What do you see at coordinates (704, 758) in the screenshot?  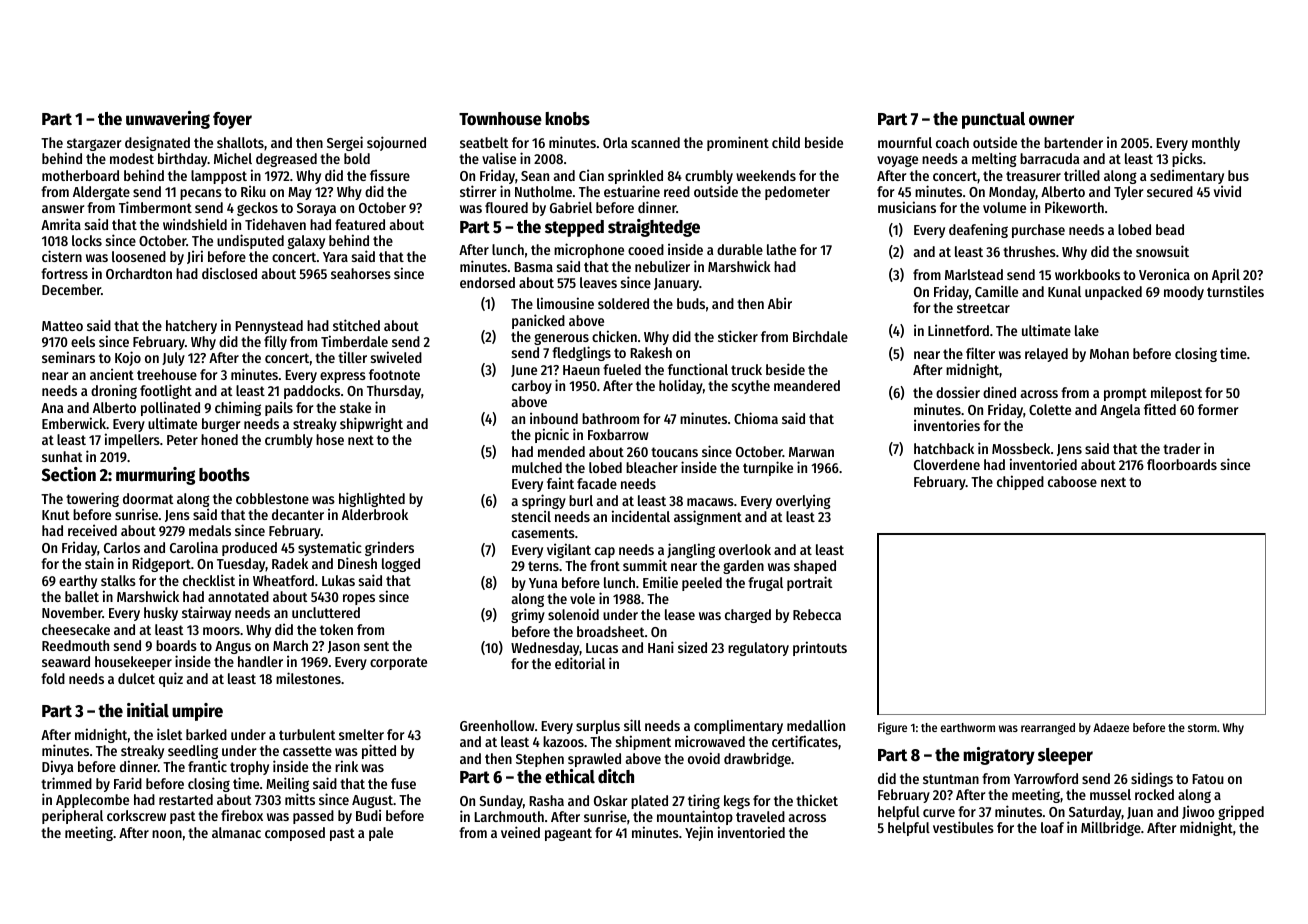 I see `ovoid` at bounding box center [704, 758].
